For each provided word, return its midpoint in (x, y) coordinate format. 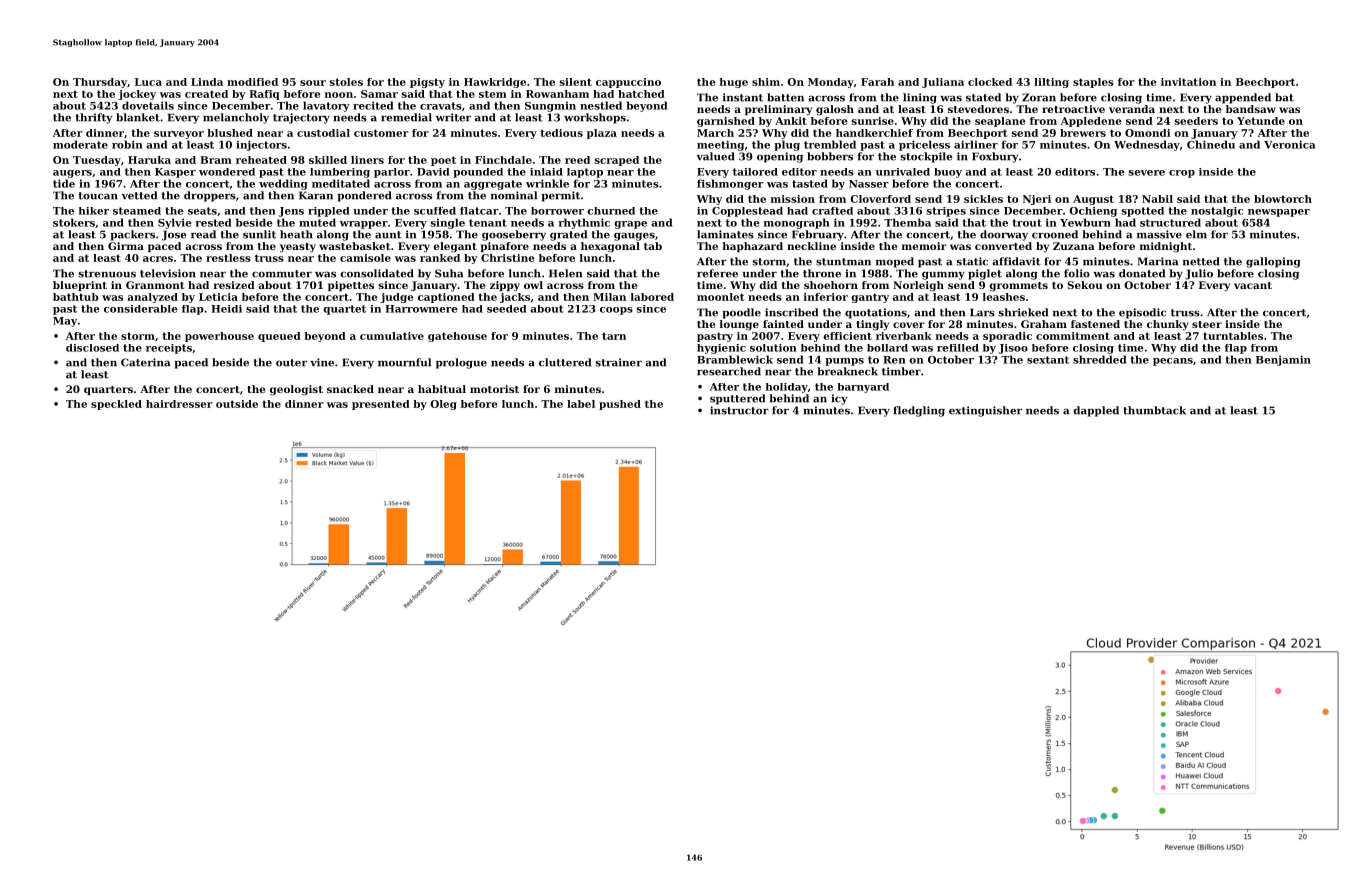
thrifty (94, 118)
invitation (1188, 82)
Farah (877, 82)
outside (237, 404)
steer (1207, 324)
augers (72, 174)
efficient (847, 336)
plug (787, 145)
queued (279, 337)
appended (1243, 98)
